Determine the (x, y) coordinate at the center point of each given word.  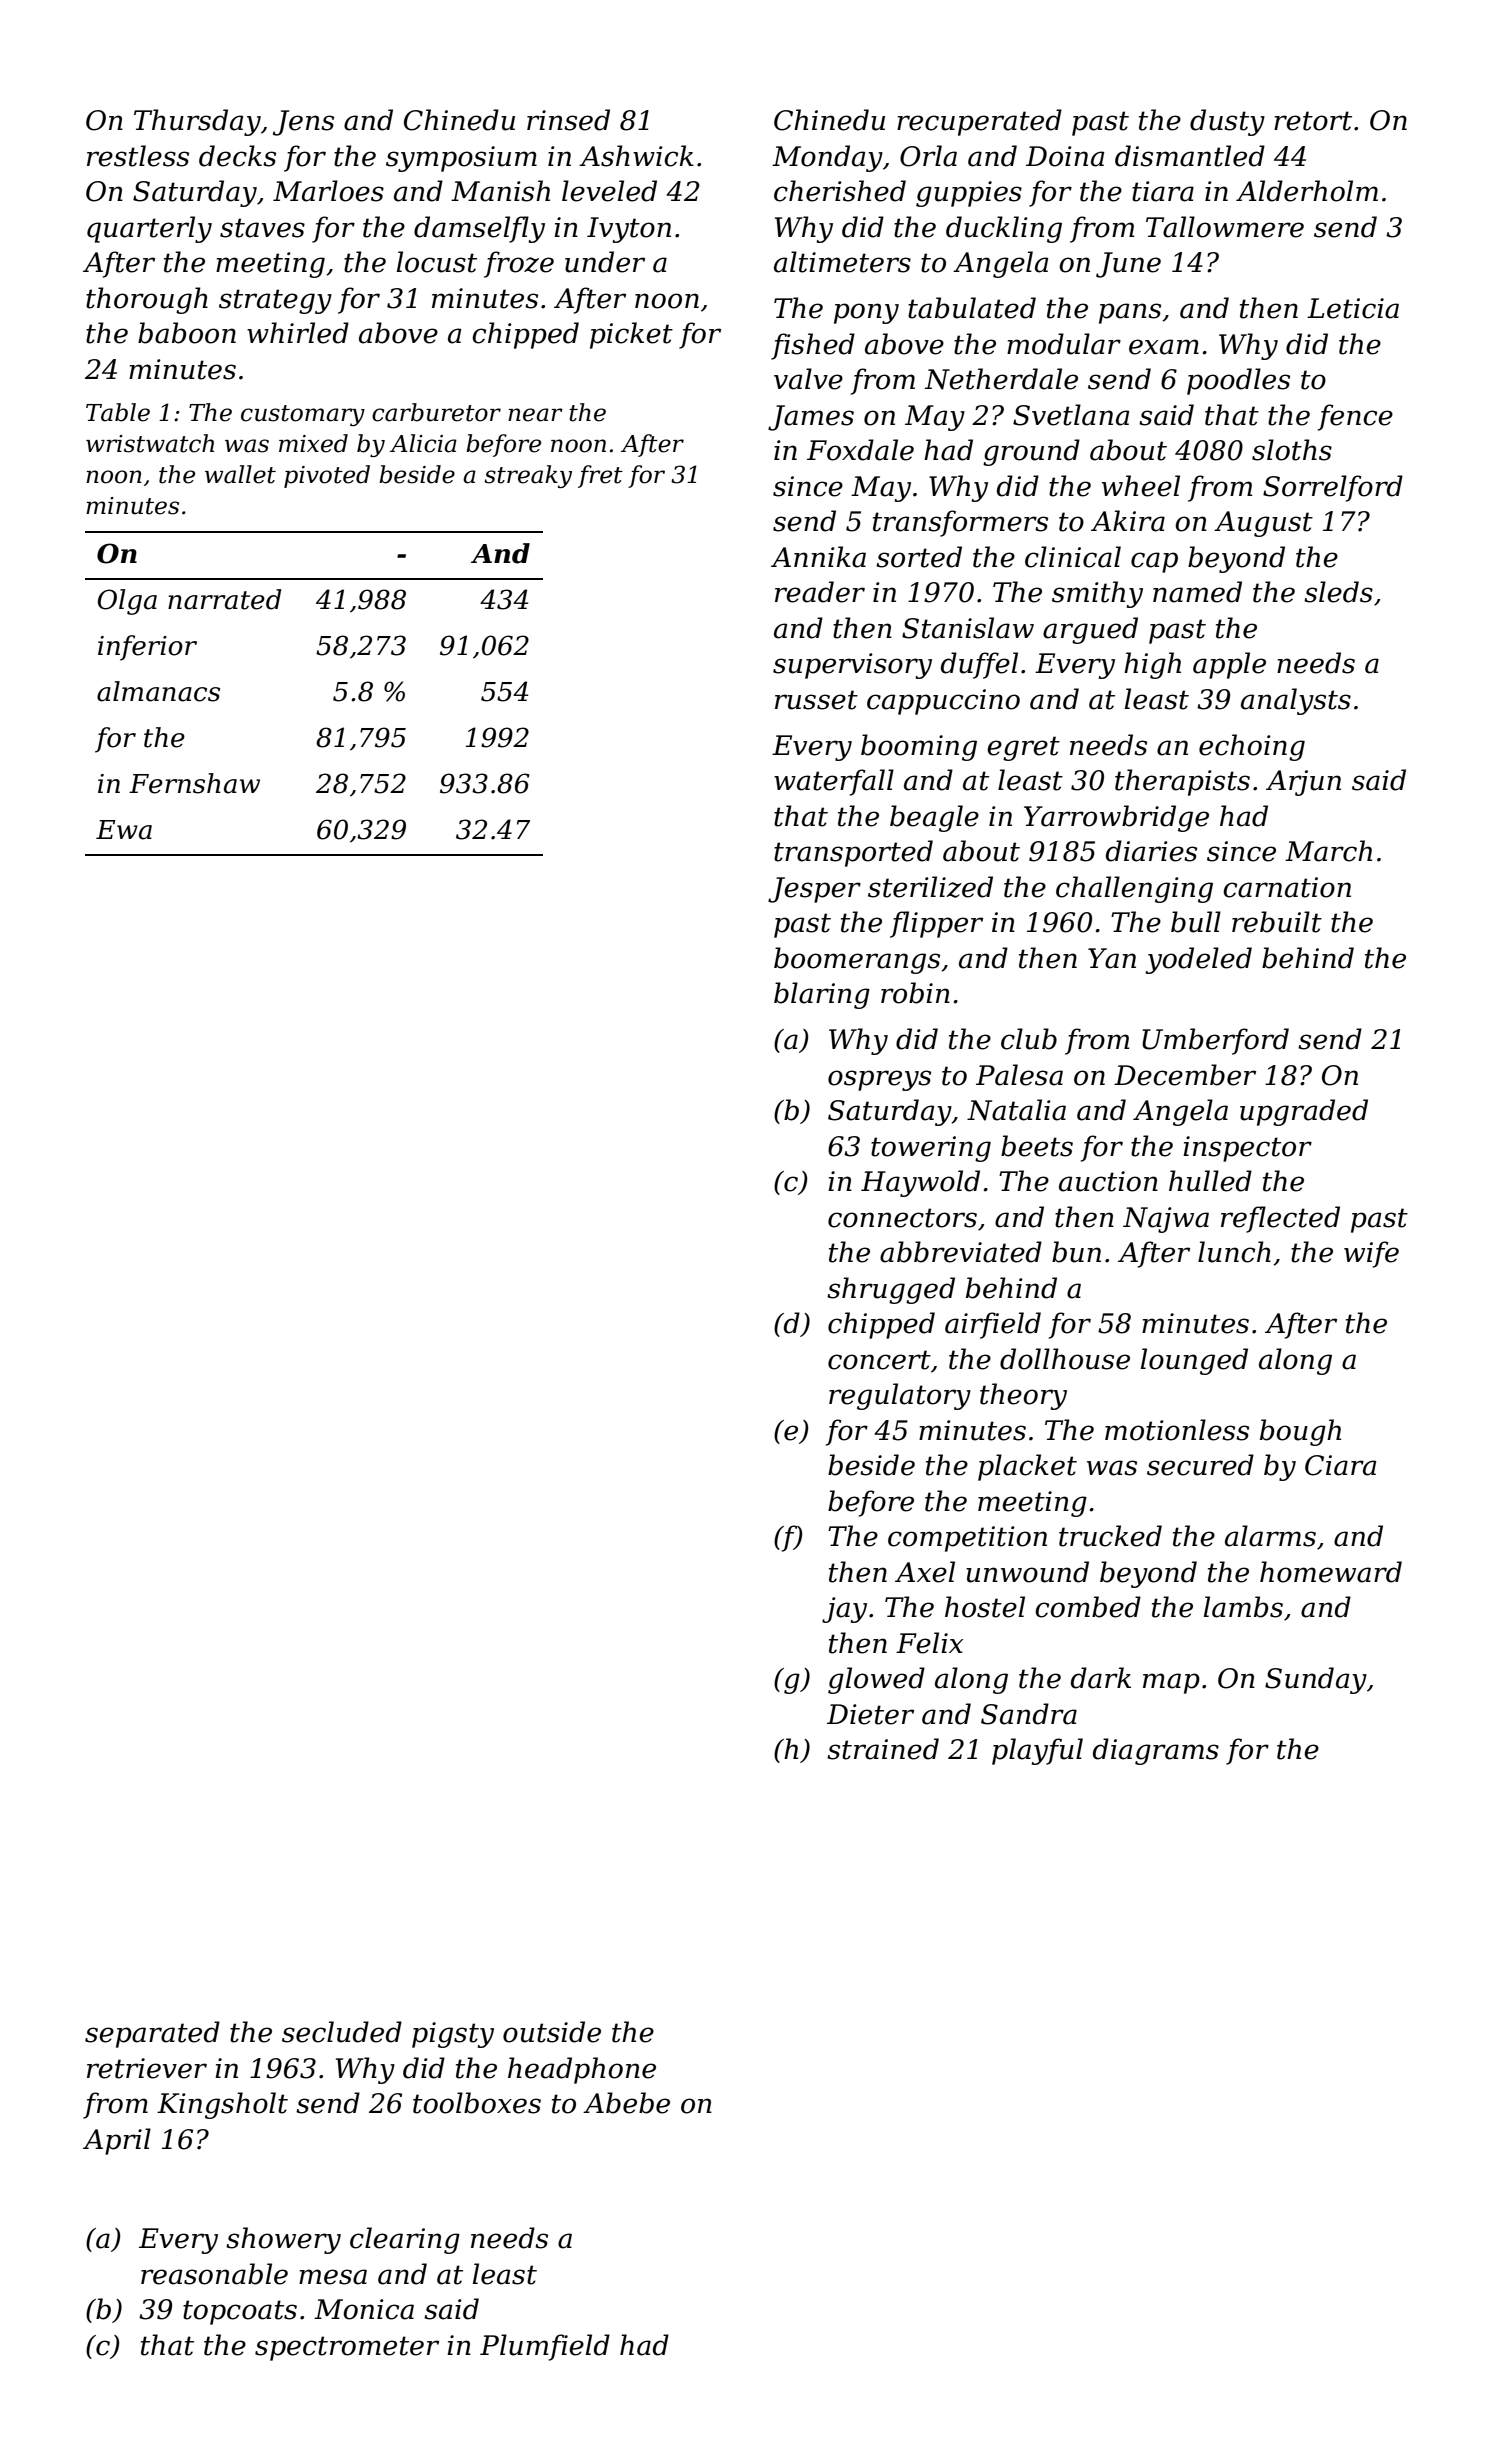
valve (808, 379)
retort (1313, 121)
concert (879, 1360)
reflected (1280, 1219)
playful (1037, 1751)
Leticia (1353, 308)
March (1328, 851)
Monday (827, 158)
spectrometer (347, 2348)
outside (552, 2032)
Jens (303, 123)
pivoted (327, 476)
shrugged (891, 1290)
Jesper (814, 890)
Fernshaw (194, 783)
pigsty (453, 2035)
